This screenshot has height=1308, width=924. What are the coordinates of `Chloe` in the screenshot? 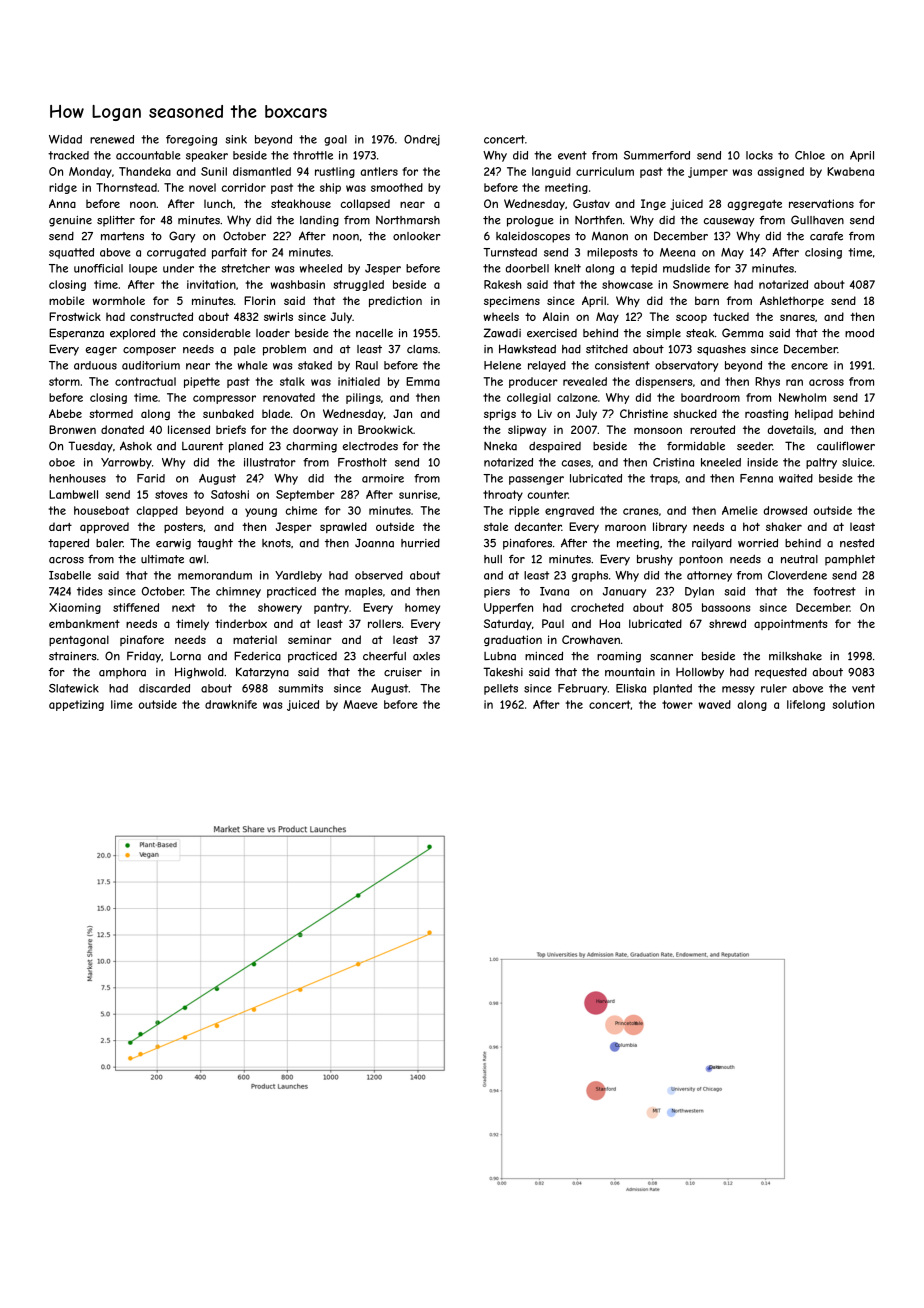 It's located at (810, 155).
